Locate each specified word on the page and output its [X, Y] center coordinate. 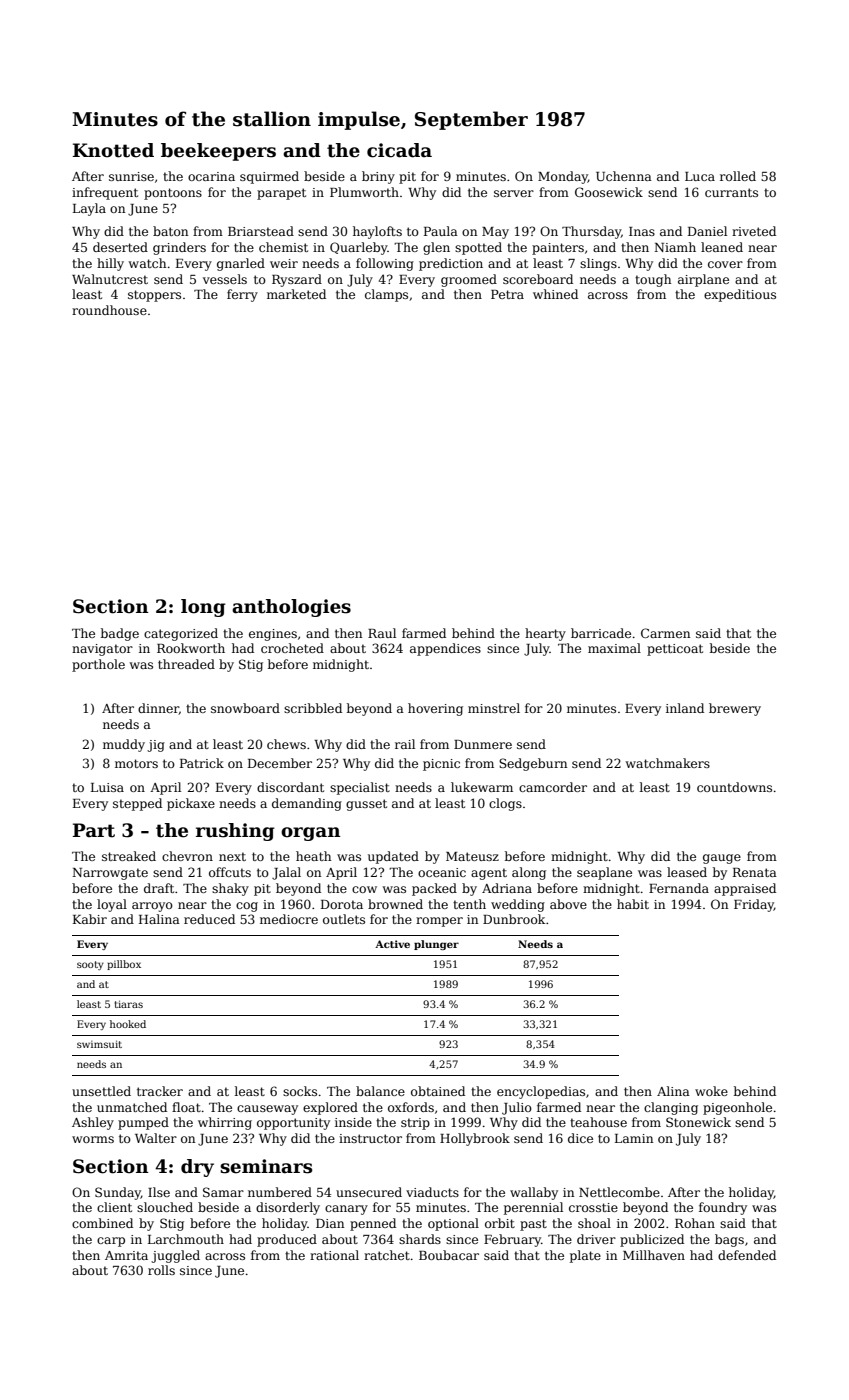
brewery [735, 709]
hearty [545, 634]
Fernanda [679, 888]
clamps [386, 295]
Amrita [126, 1255]
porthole [98, 665]
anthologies [291, 608]
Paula [441, 231]
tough [653, 280]
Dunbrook [514, 919]
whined [555, 294]
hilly [110, 264]
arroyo [152, 907]
